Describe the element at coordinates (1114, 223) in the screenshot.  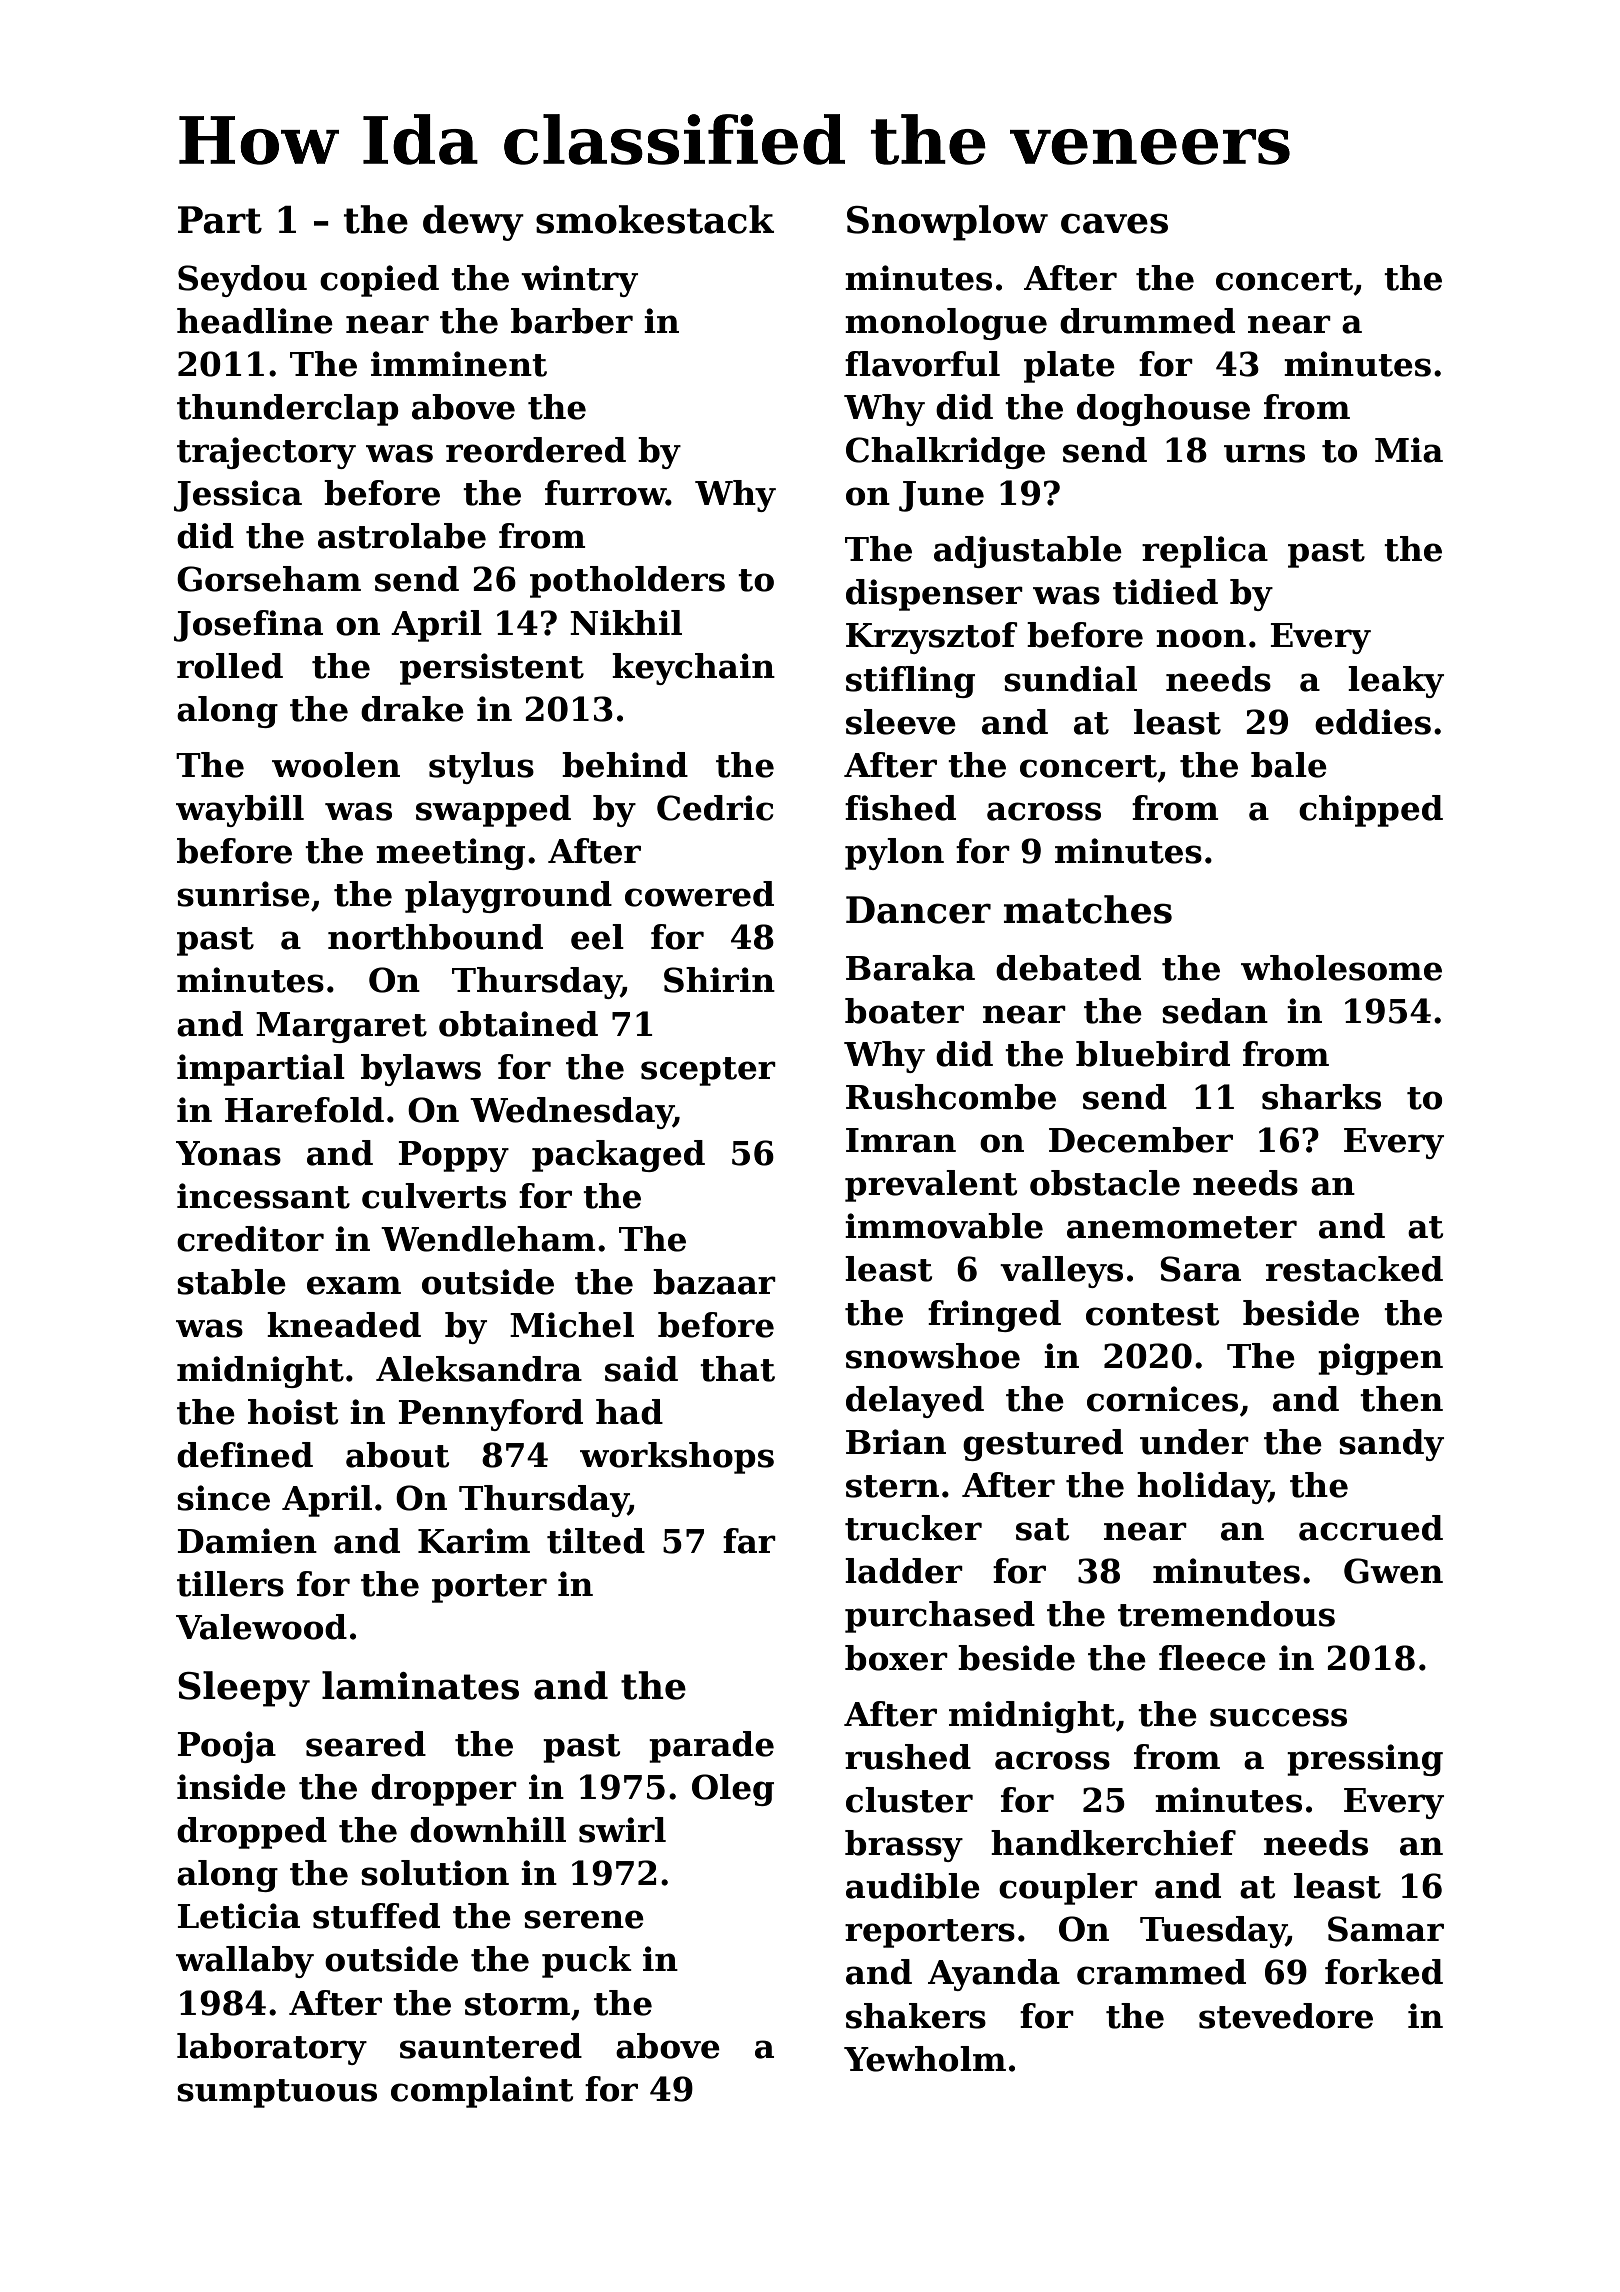
I see `caves` at that location.
